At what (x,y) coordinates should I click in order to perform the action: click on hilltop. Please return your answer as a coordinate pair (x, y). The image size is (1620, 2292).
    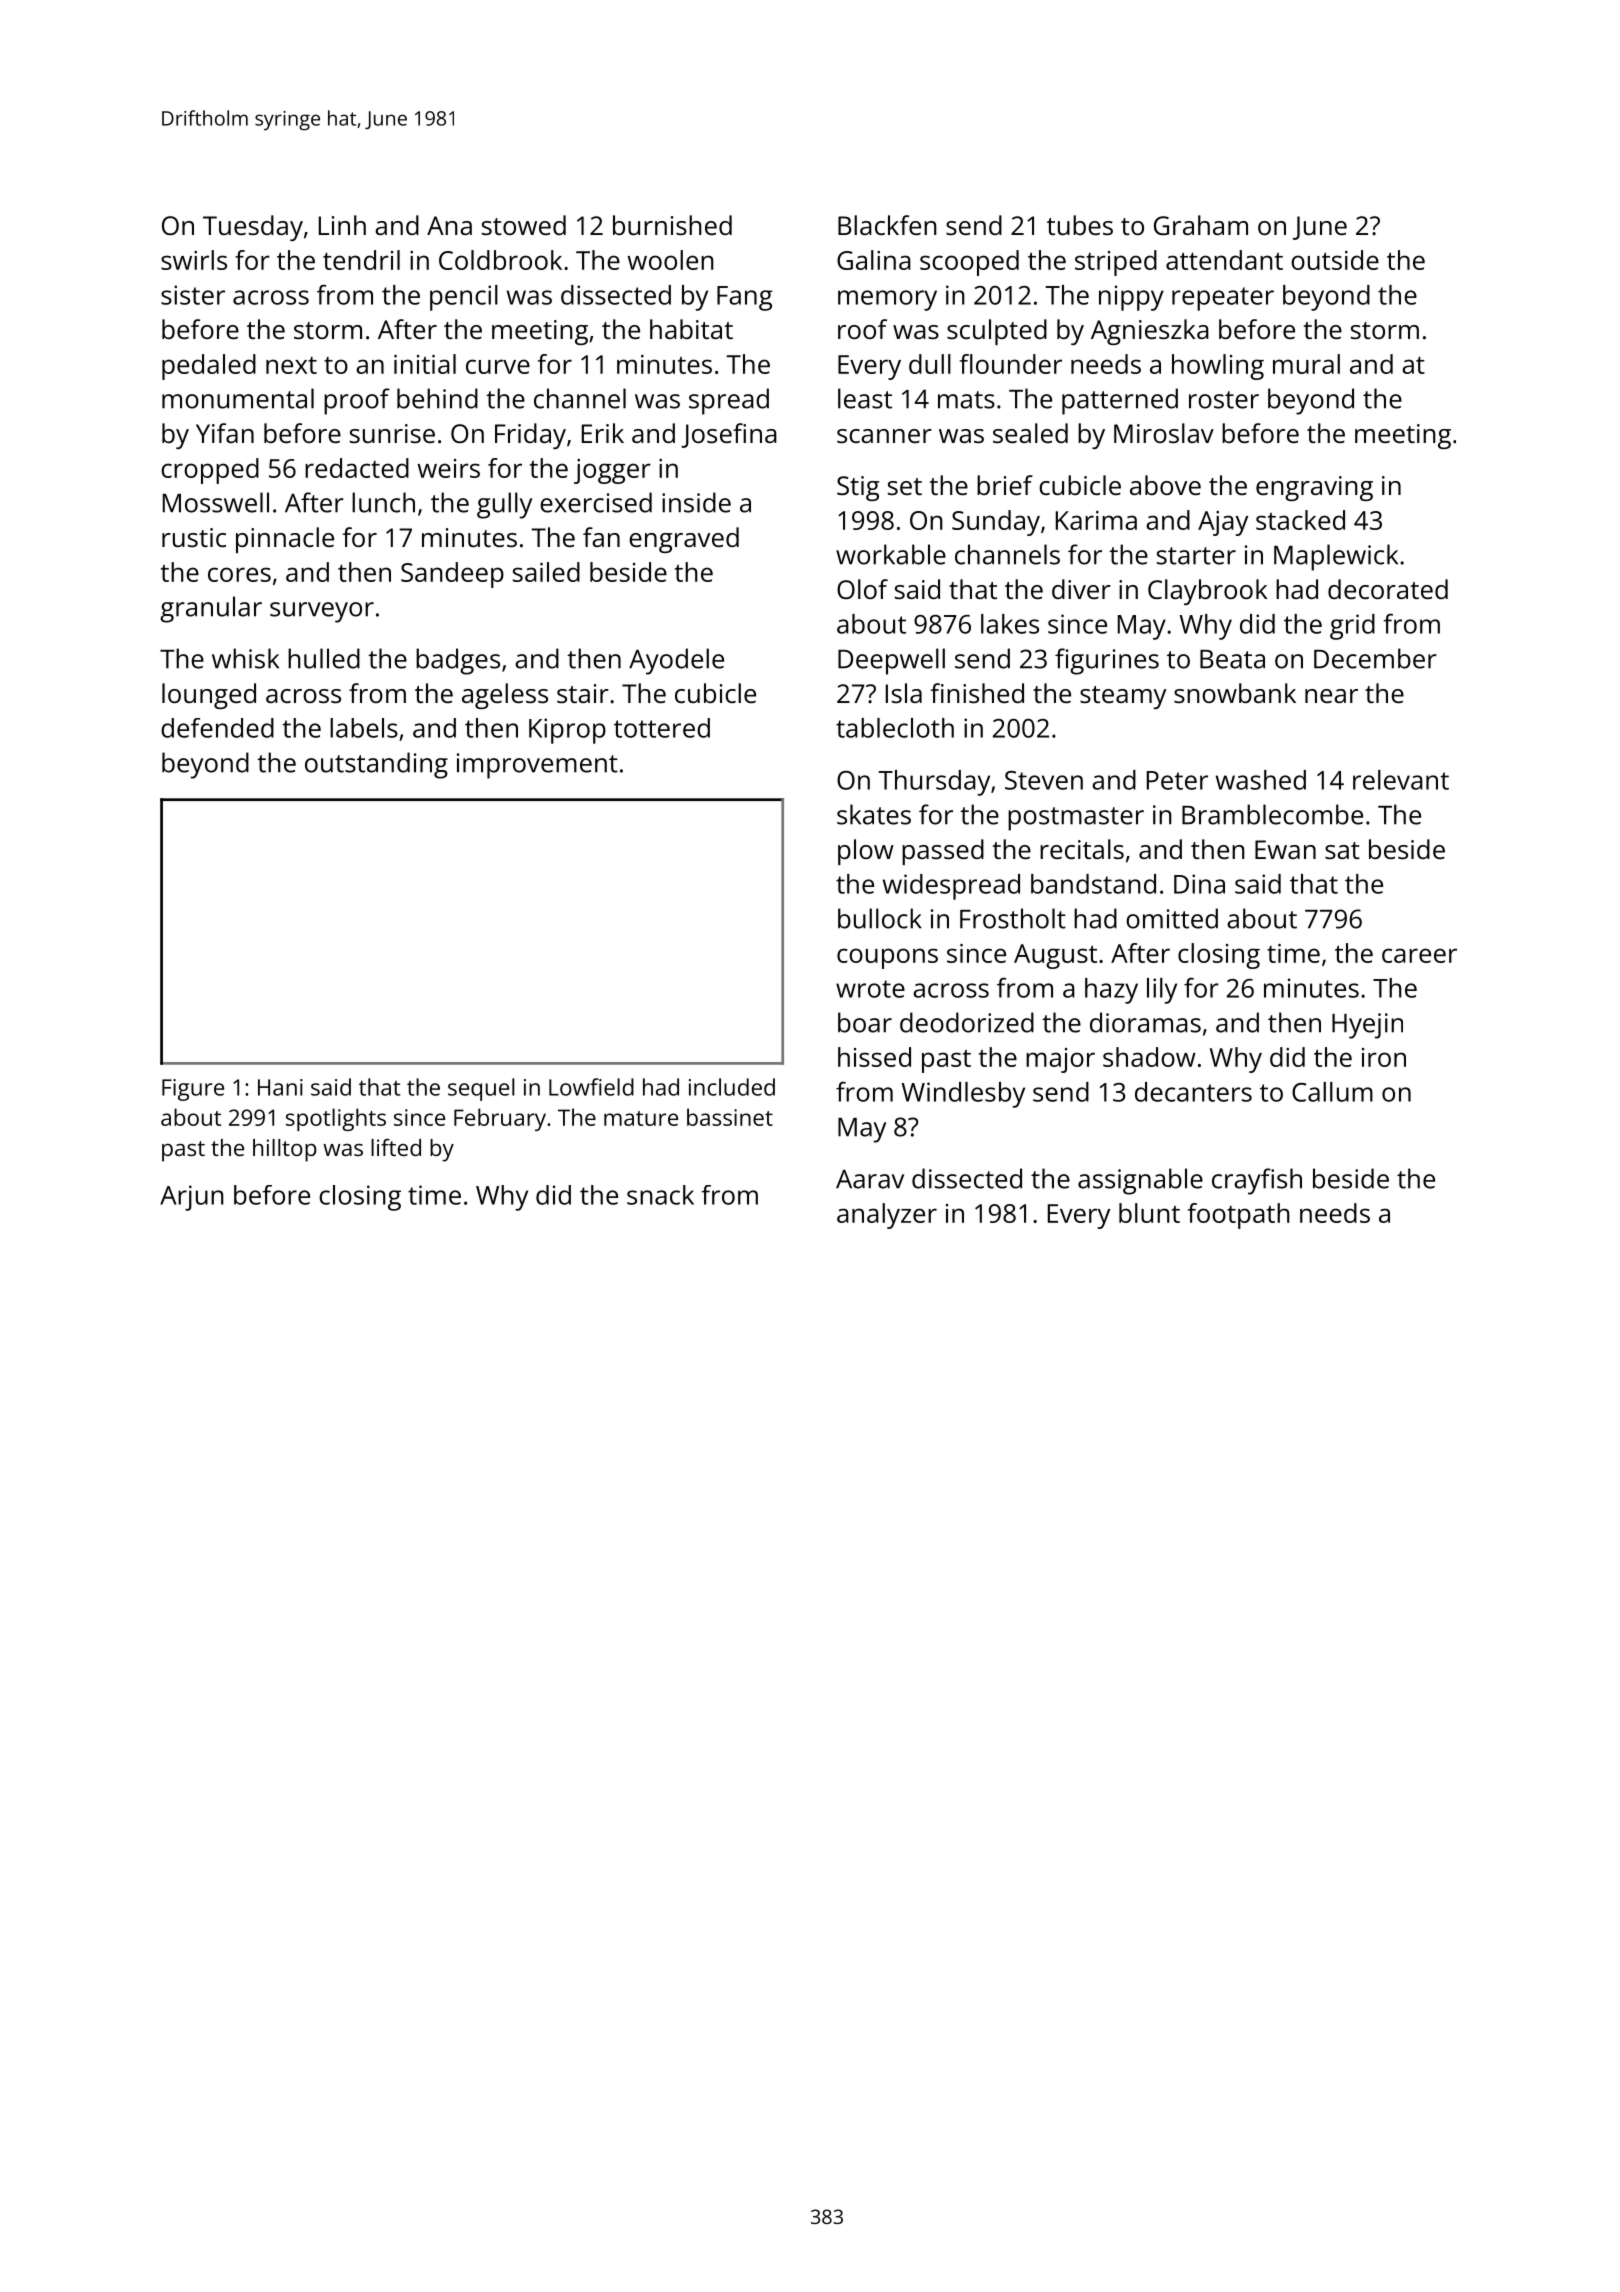
    Looking at the image, I should click on (284, 1150).
